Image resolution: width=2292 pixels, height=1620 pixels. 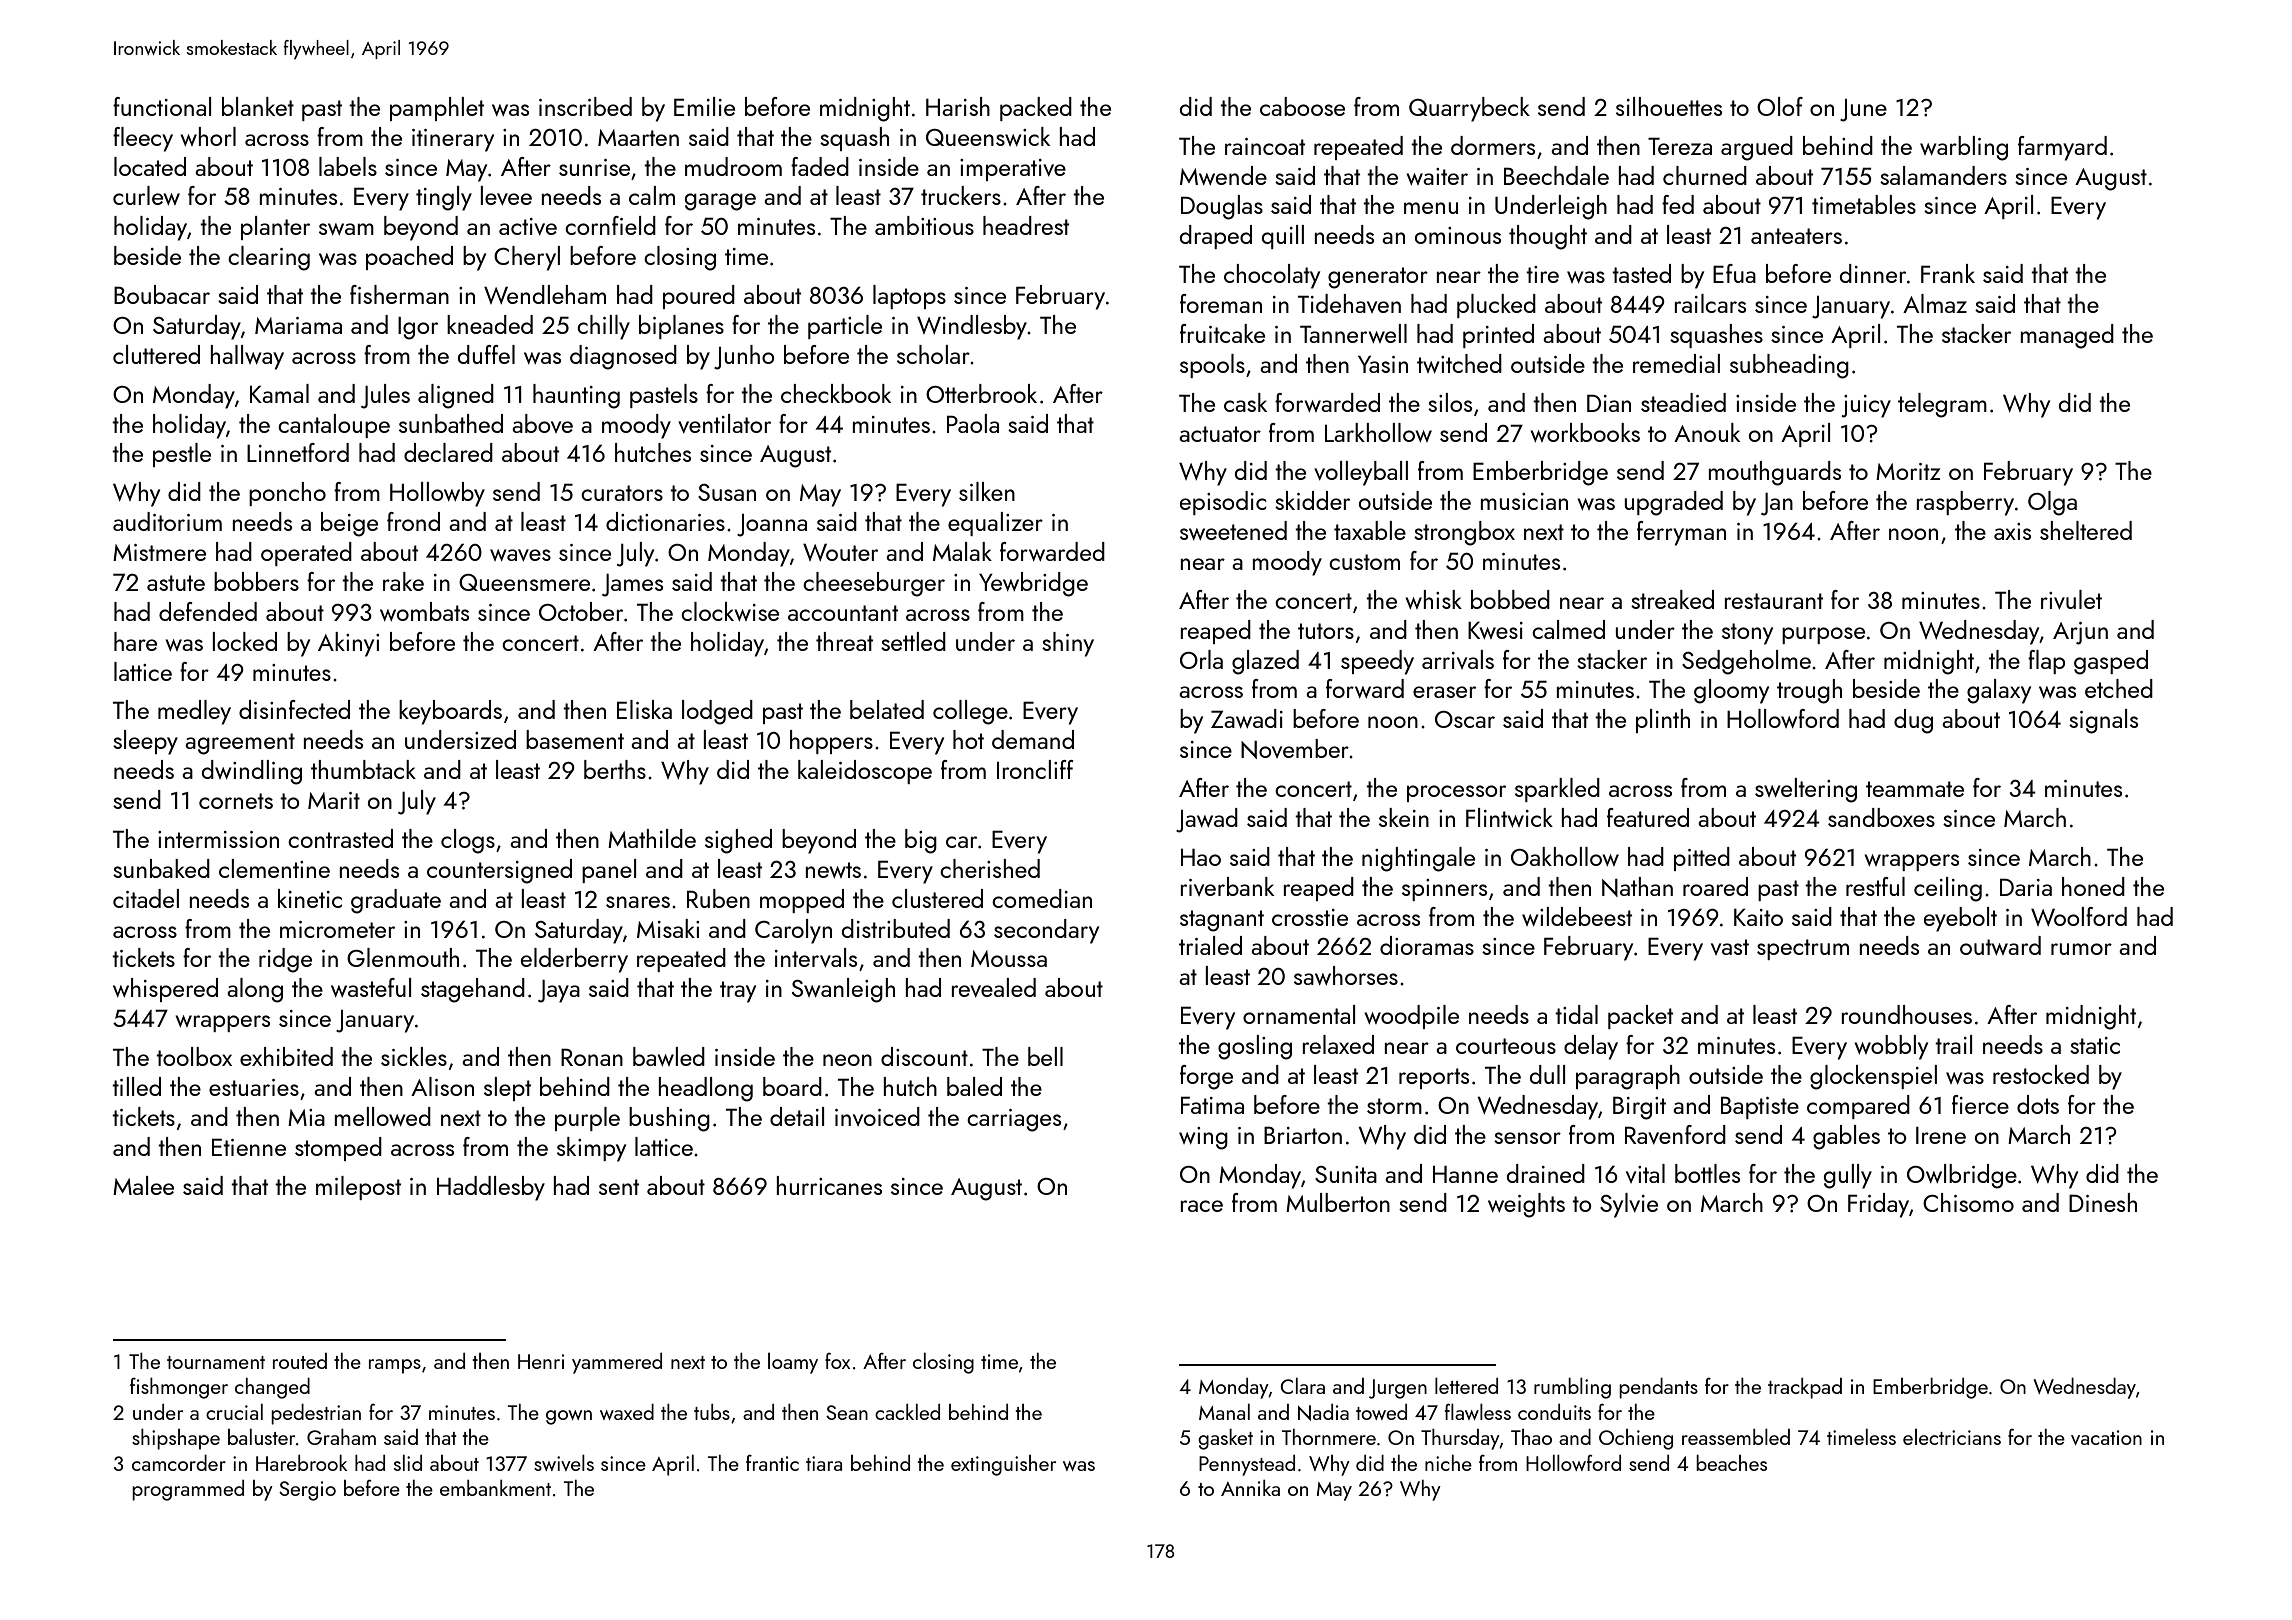 I want to click on embankment, so click(x=495, y=1488).
